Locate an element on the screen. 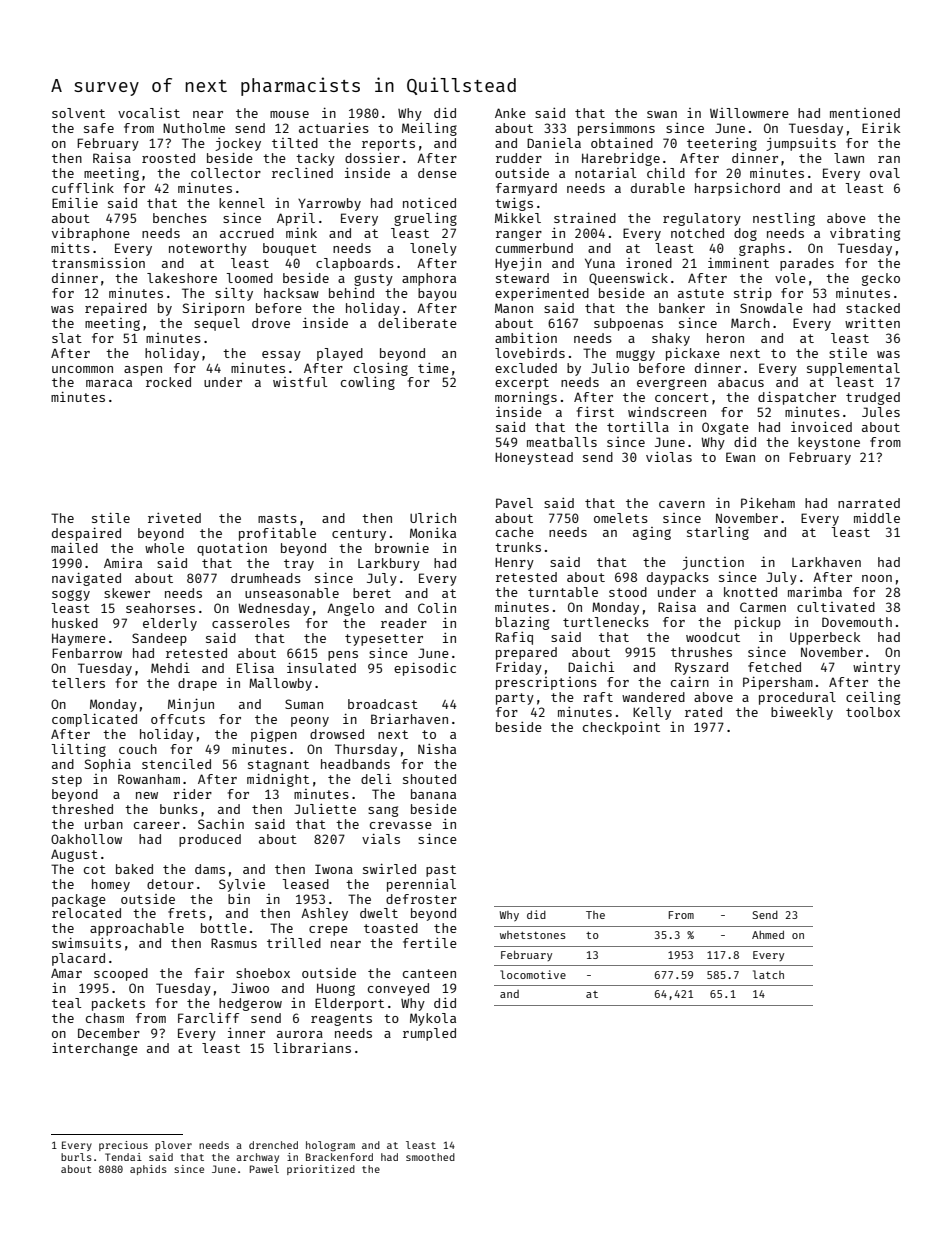 The image size is (952, 1233). whole is located at coordinates (164, 548).
